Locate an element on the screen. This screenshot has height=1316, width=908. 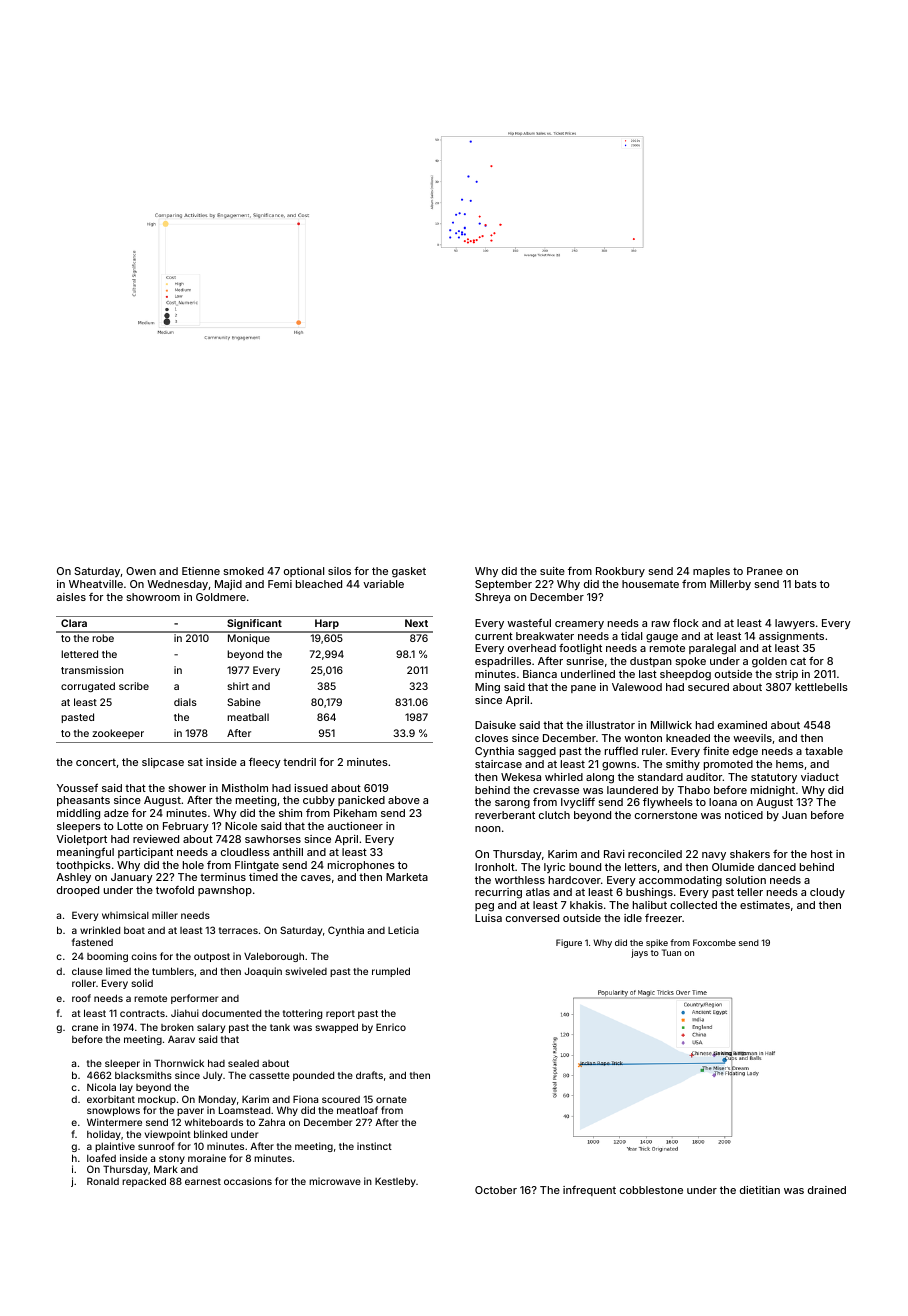
instinct is located at coordinates (374, 1146).
